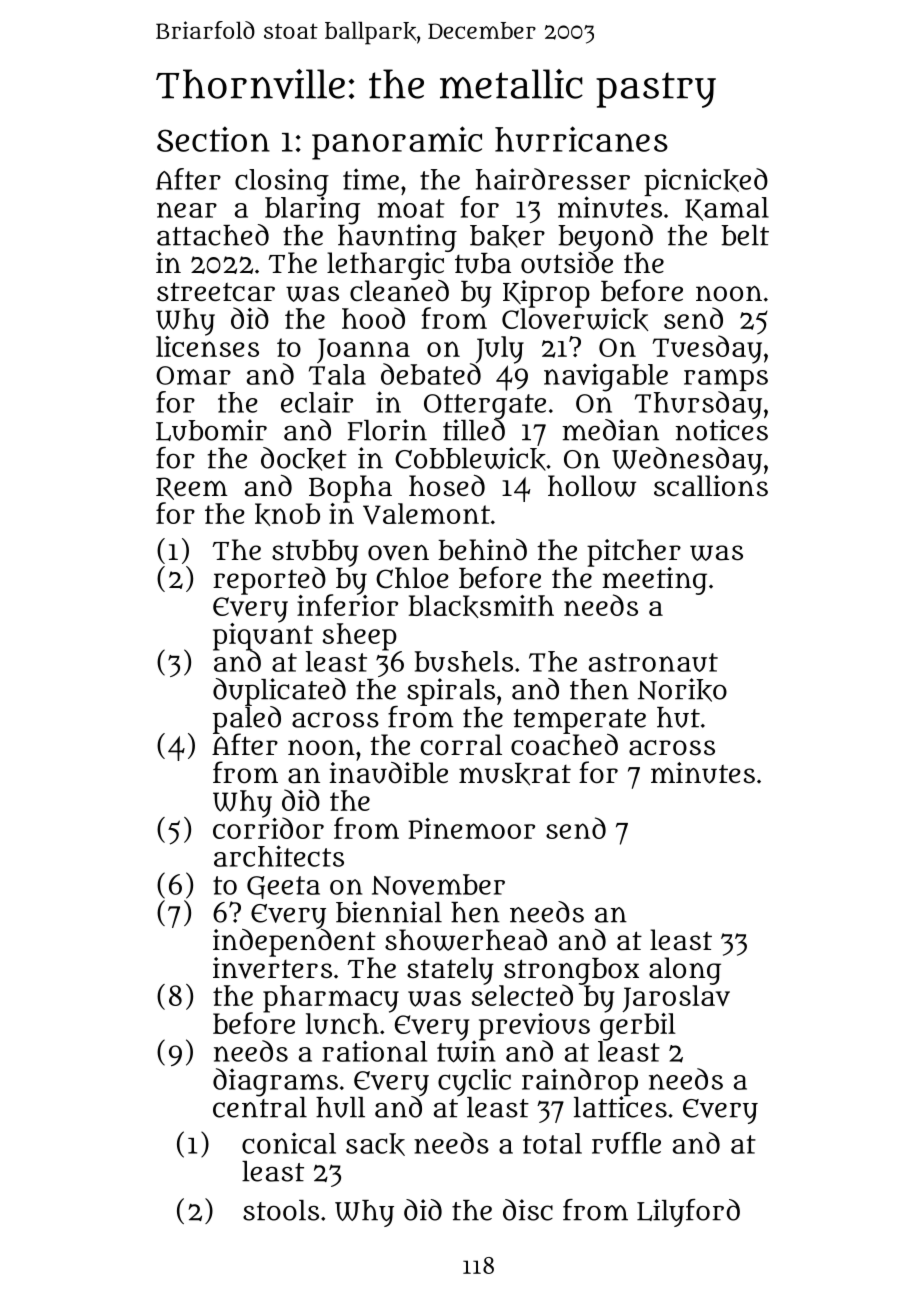  What do you see at coordinates (213, 139) in the screenshot?
I see `Section` at bounding box center [213, 139].
